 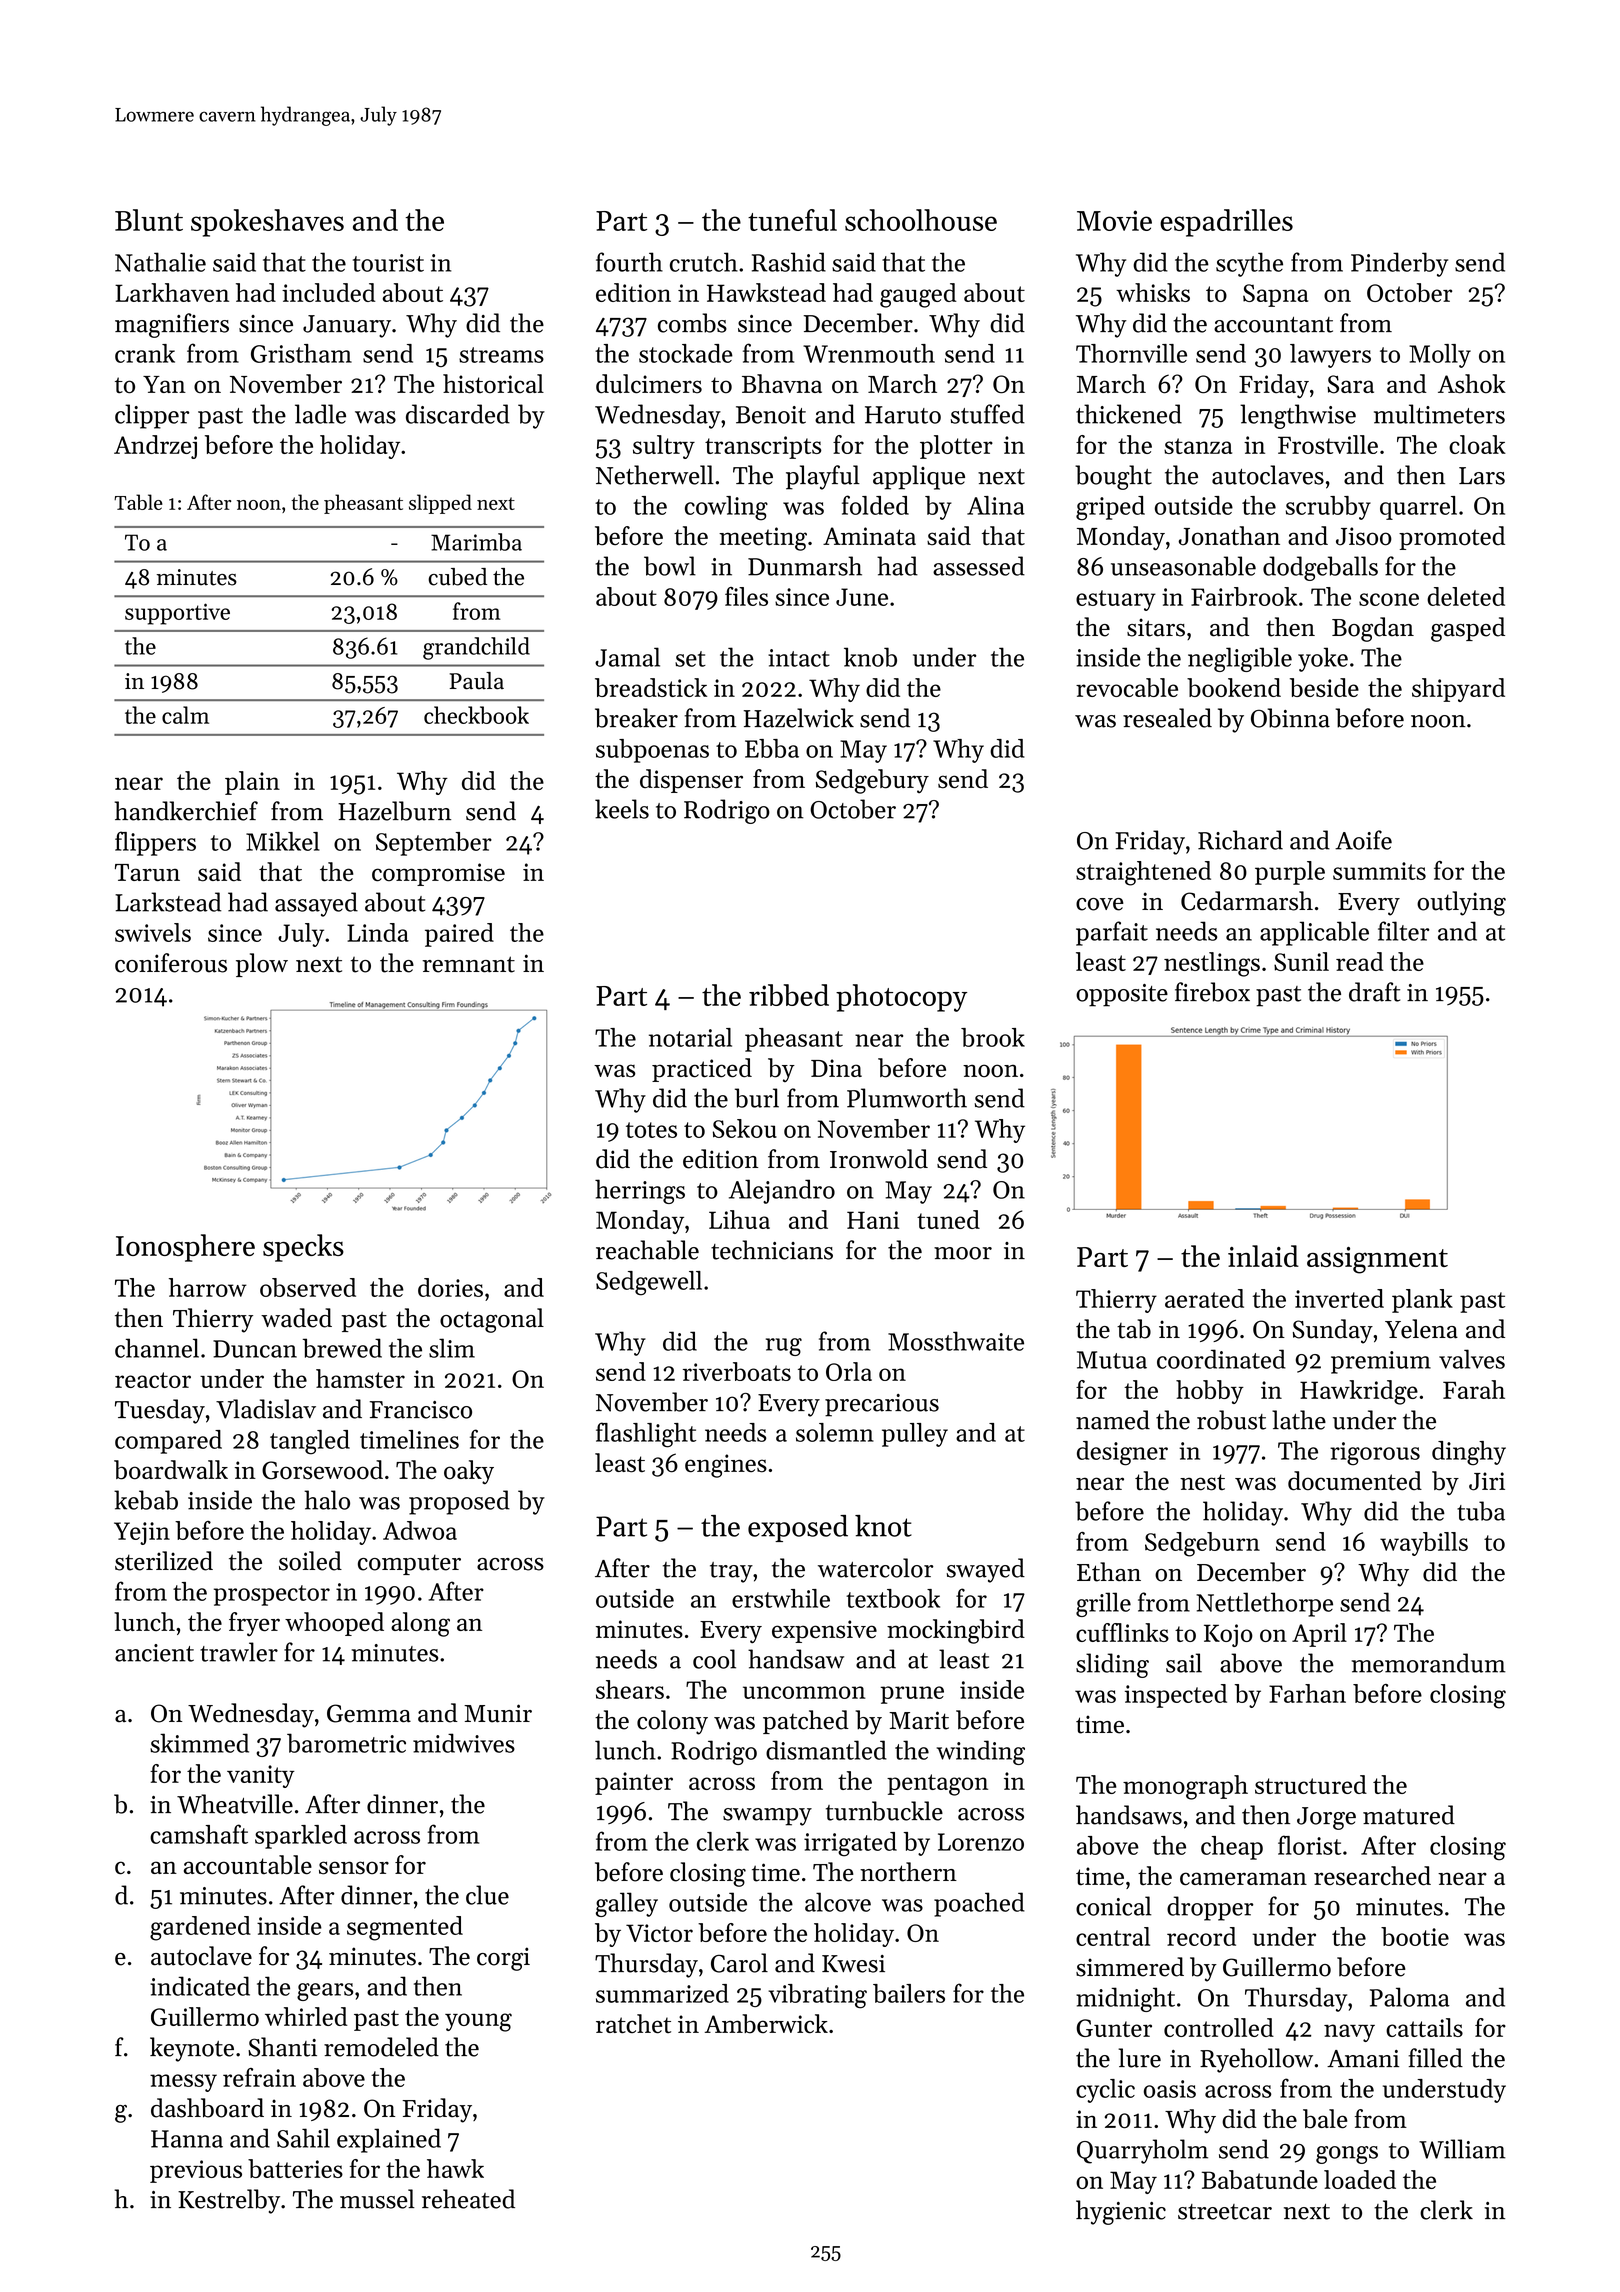 What do you see at coordinates (1360, 2179) in the screenshot?
I see `loaded` at bounding box center [1360, 2179].
